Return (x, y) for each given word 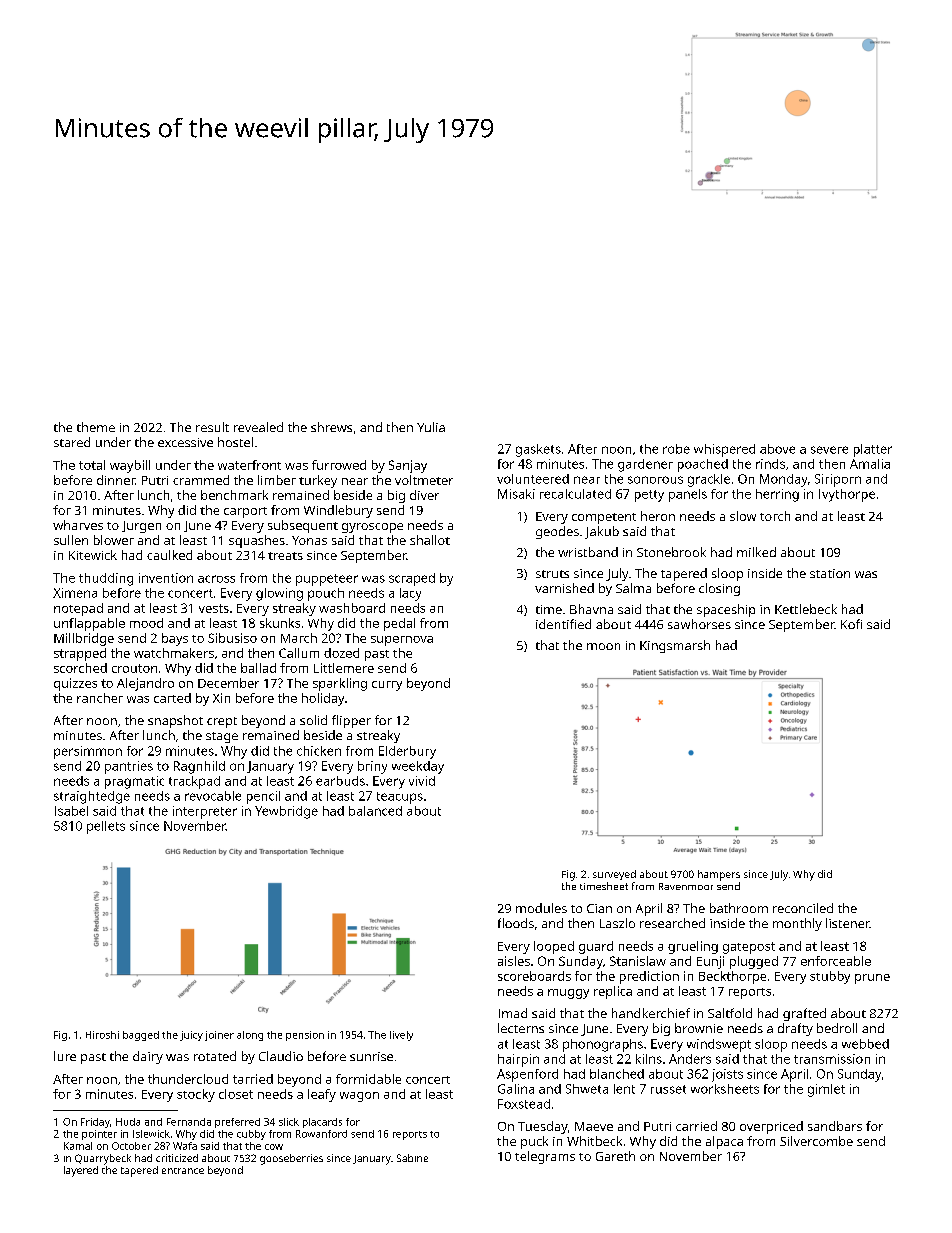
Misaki (516, 494)
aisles (514, 961)
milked (756, 552)
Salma (633, 588)
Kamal (78, 1146)
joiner (219, 1036)
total (92, 465)
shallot (430, 540)
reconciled (803, 908)
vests (214, 608)
